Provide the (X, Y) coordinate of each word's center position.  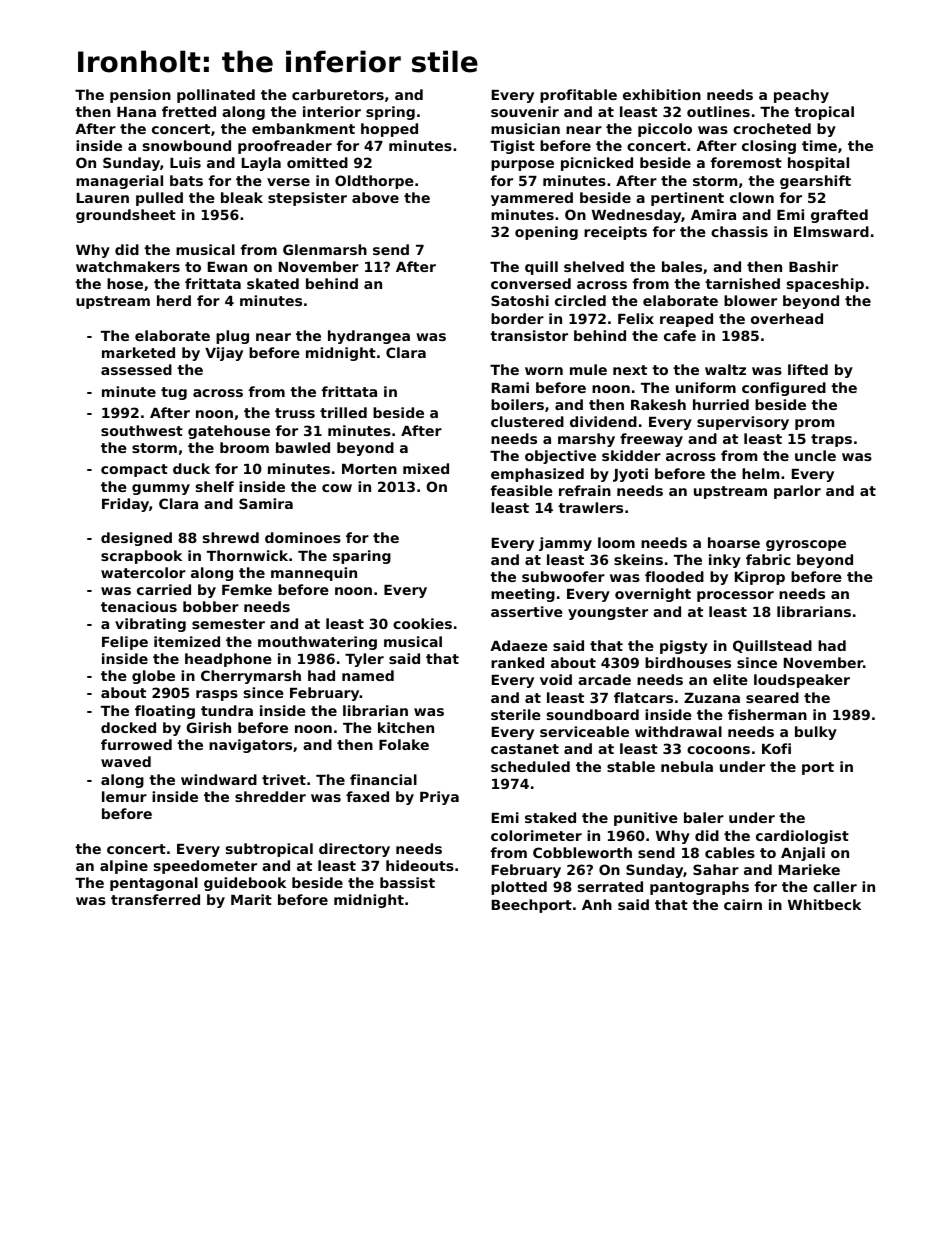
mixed (426, 468)
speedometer (205, 867)
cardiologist (802, 837)
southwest (142, 430)
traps (831, 440)
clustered (527, 421)
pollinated (216, 96)
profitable (578, 96)
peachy (801, 96)
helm (760, 473)
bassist (407, 882)
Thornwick (247, 555)
